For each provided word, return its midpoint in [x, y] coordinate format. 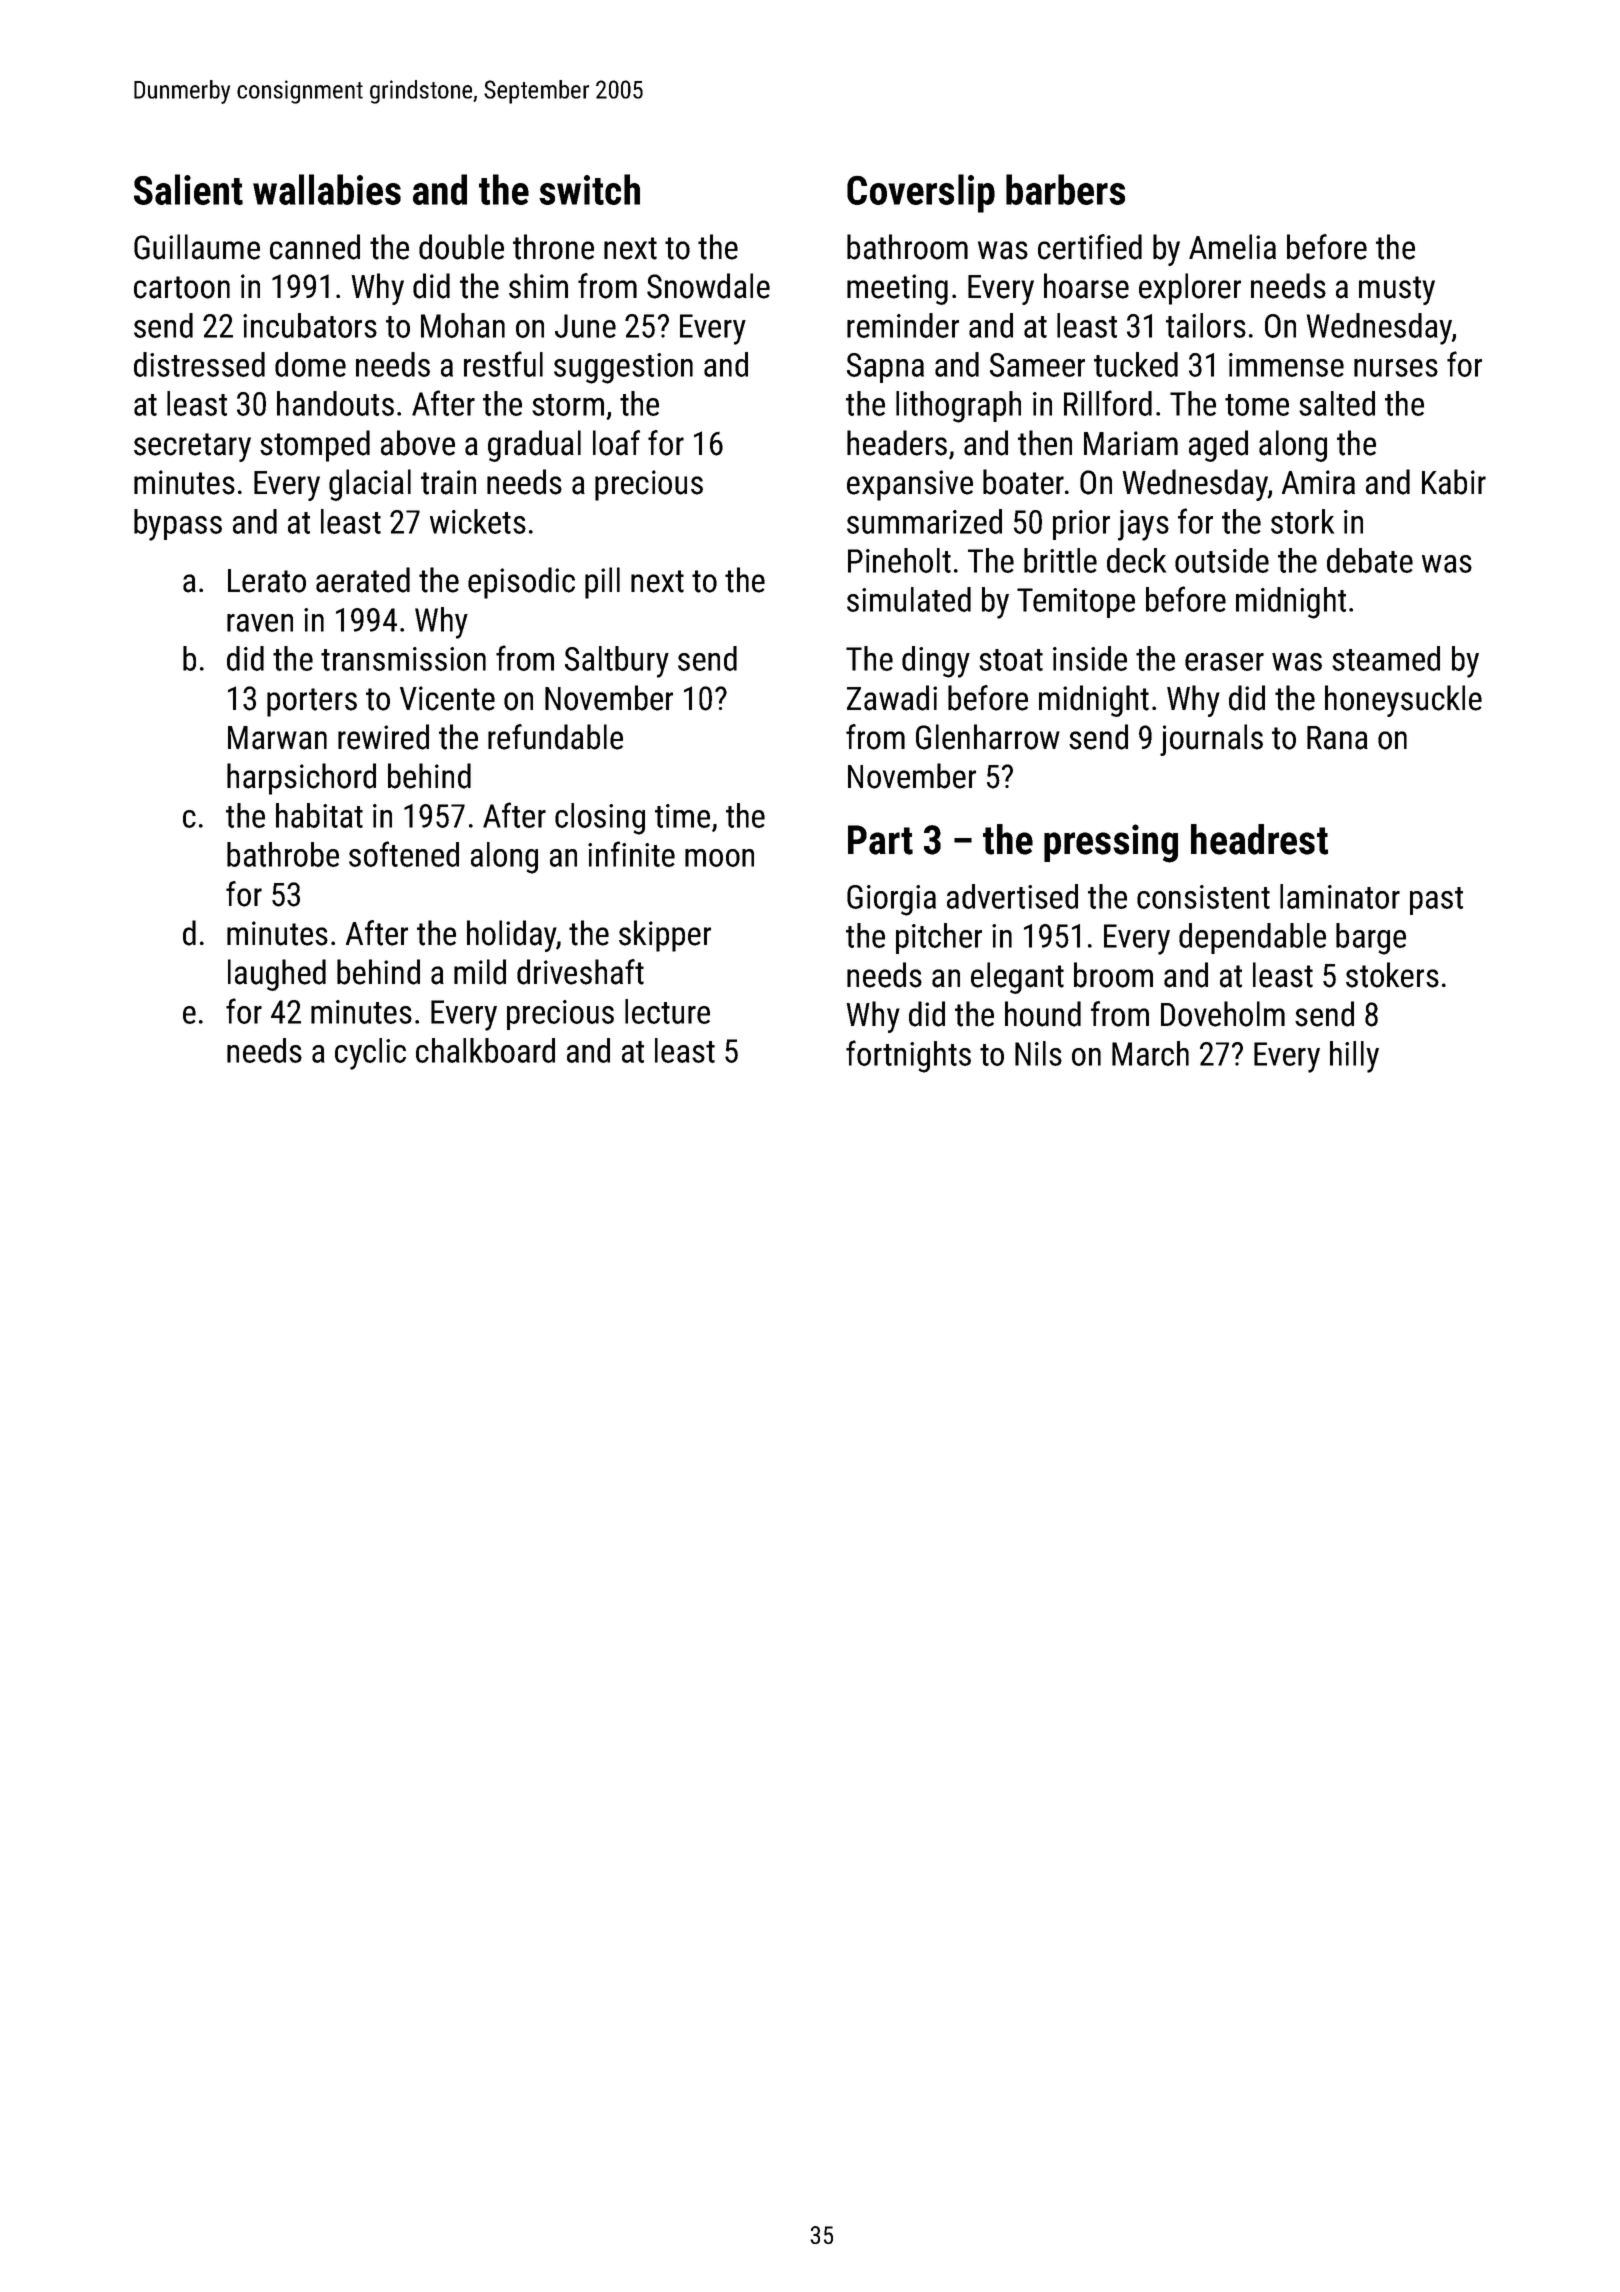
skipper [665, 936]
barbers [1065, 189]
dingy [936, 662]
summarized [924, 521]
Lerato [267, 581]
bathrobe [283, 854]
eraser [1224, 662]
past [1436, 901]
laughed [277, 975]
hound [1043, 1014]
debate [1370, 560]
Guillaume [197, 247]
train [448, 482]
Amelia [1232, 247]
